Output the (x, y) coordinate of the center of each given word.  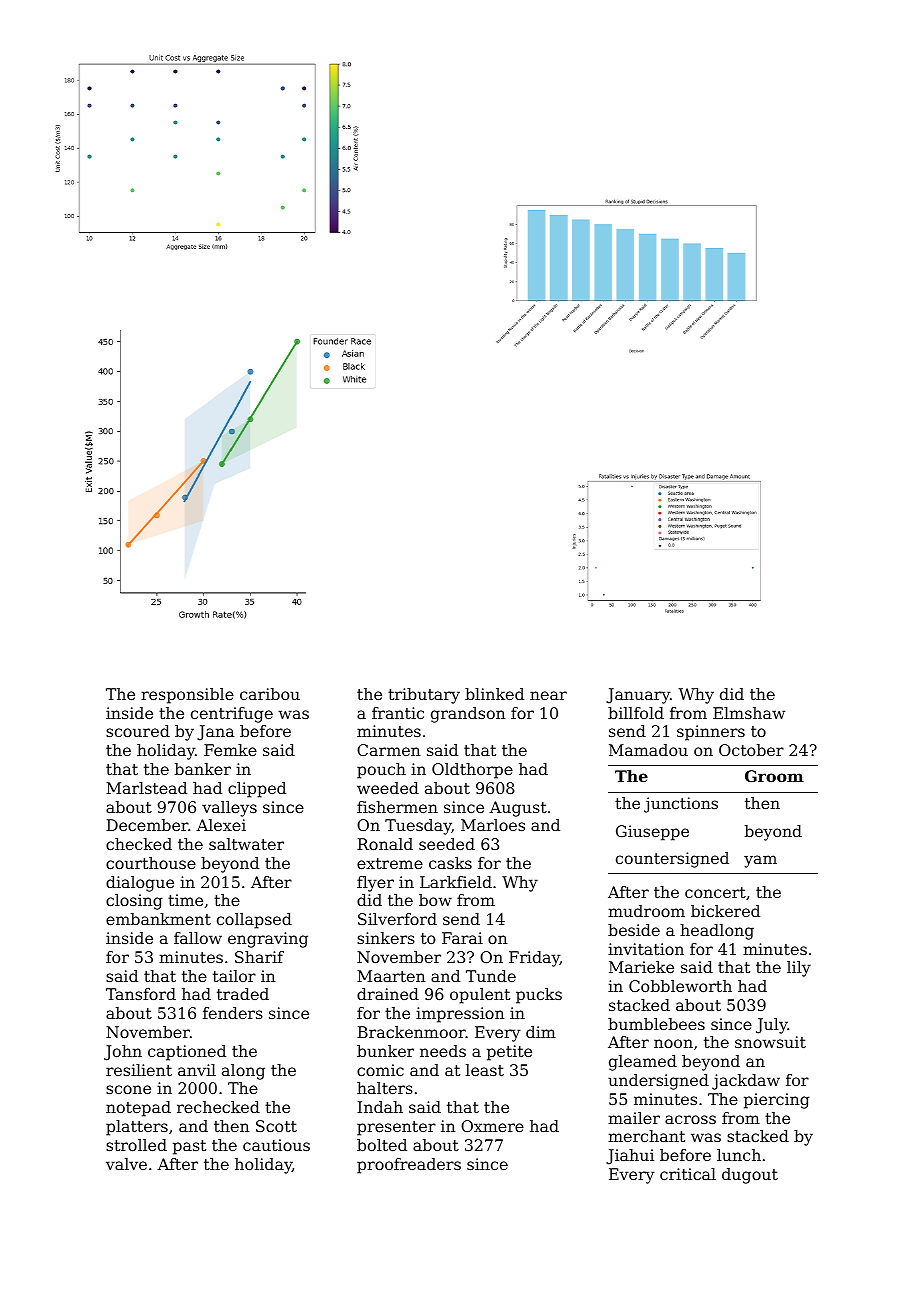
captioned (187, 1053)
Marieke (641, 967)
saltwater (246, 844)
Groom (774, 776)
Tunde (491, 976)
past (189, 1147)
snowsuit (770, 1042)
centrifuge (232, 715)
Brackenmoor (411, 1032)
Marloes (493, 825)
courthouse (151, 863)
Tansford (141, 994)
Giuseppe (652, 833)
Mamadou (648, 750)
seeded (447, 844)
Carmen (388, 750)
